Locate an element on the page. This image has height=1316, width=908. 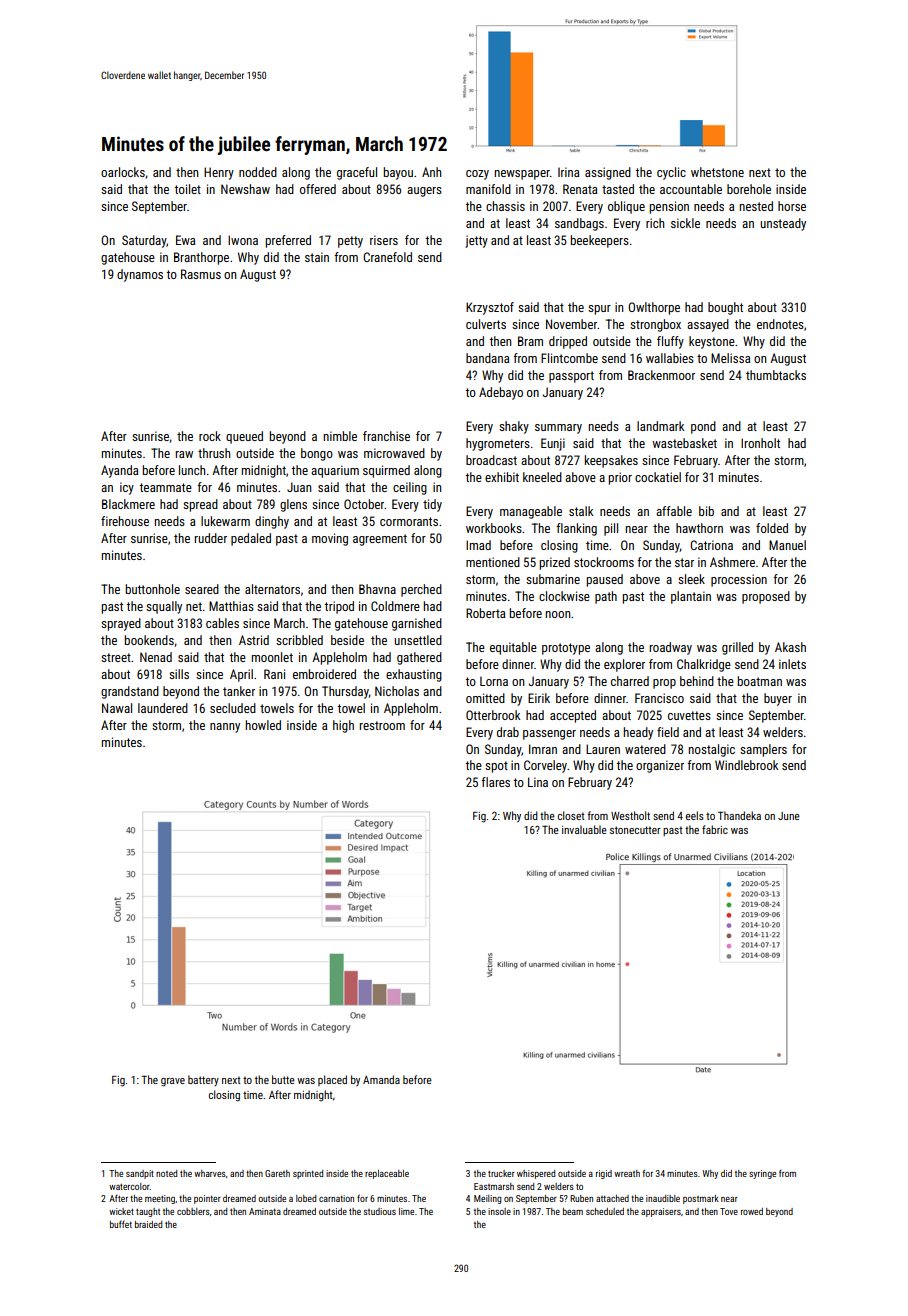
flares is located at coordinates (495, 782).
